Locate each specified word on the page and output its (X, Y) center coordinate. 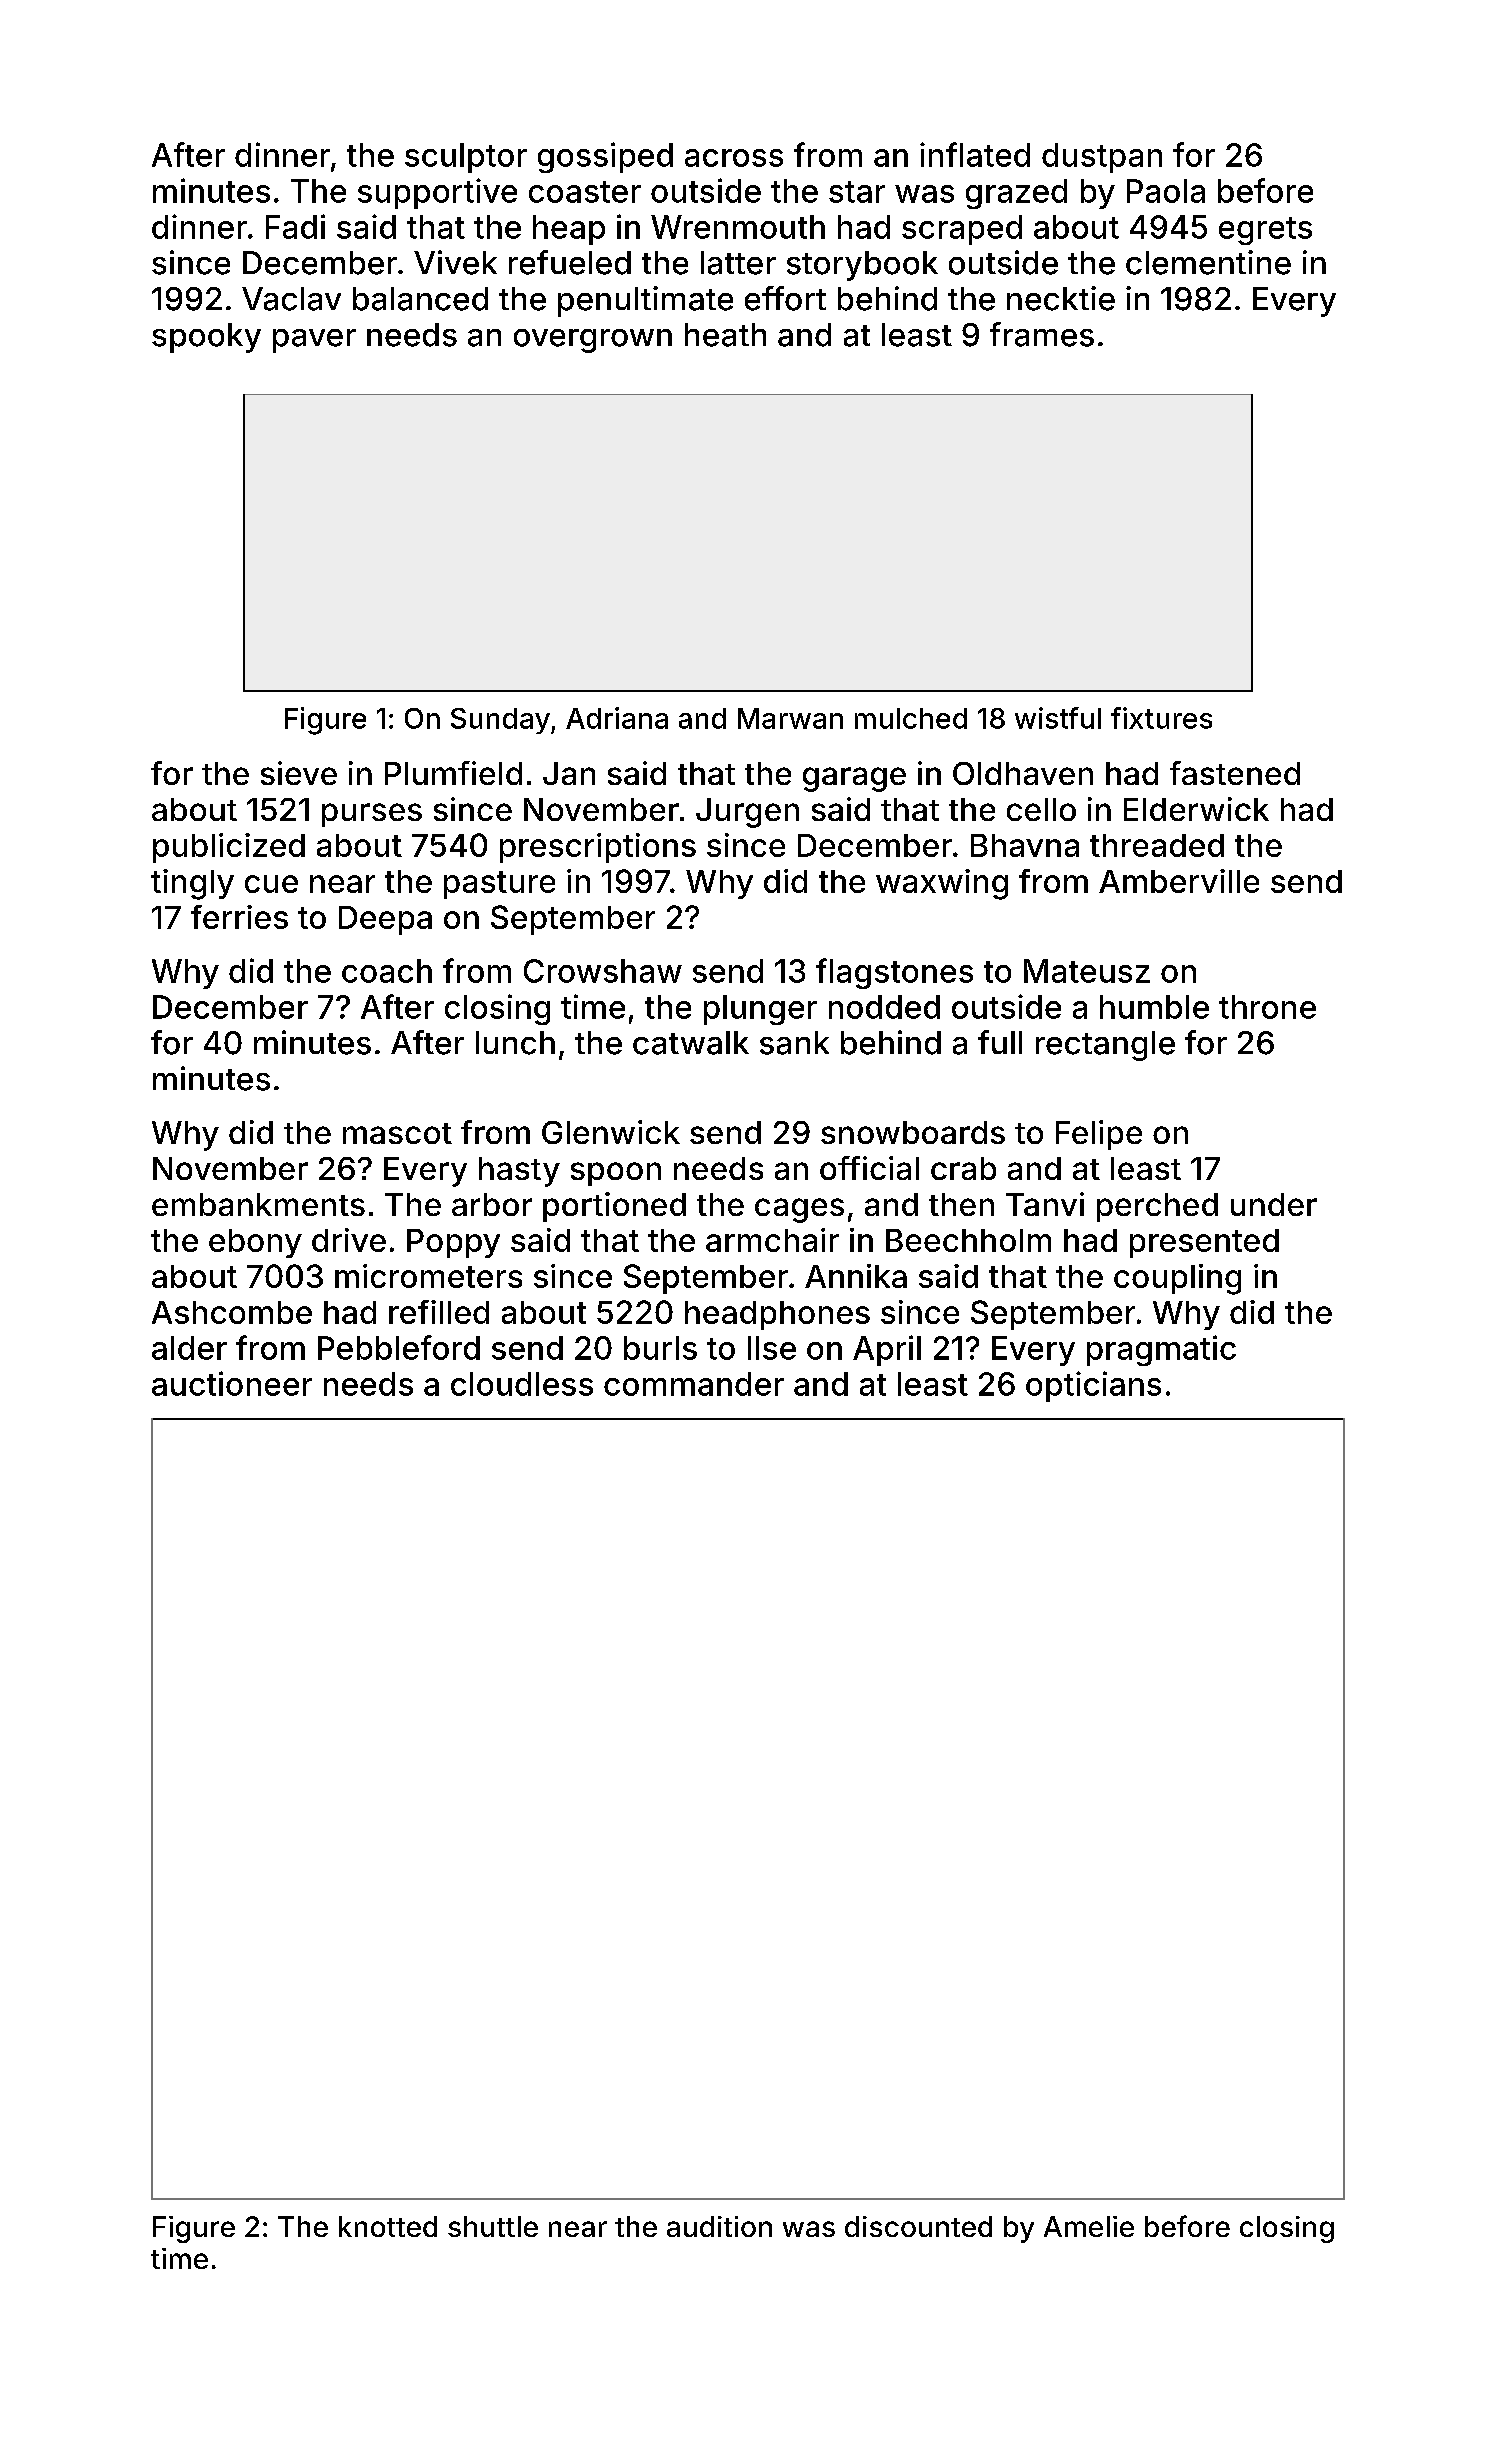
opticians (1093, 1386)
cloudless (522, 1384)
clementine (1208, 262)
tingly (192, 884)
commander (694, 1384)
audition (719, 2226)
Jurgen (747, 813)
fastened (1235, 773)
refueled (570, 262)
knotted (388, 2226)
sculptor (466, 158)
